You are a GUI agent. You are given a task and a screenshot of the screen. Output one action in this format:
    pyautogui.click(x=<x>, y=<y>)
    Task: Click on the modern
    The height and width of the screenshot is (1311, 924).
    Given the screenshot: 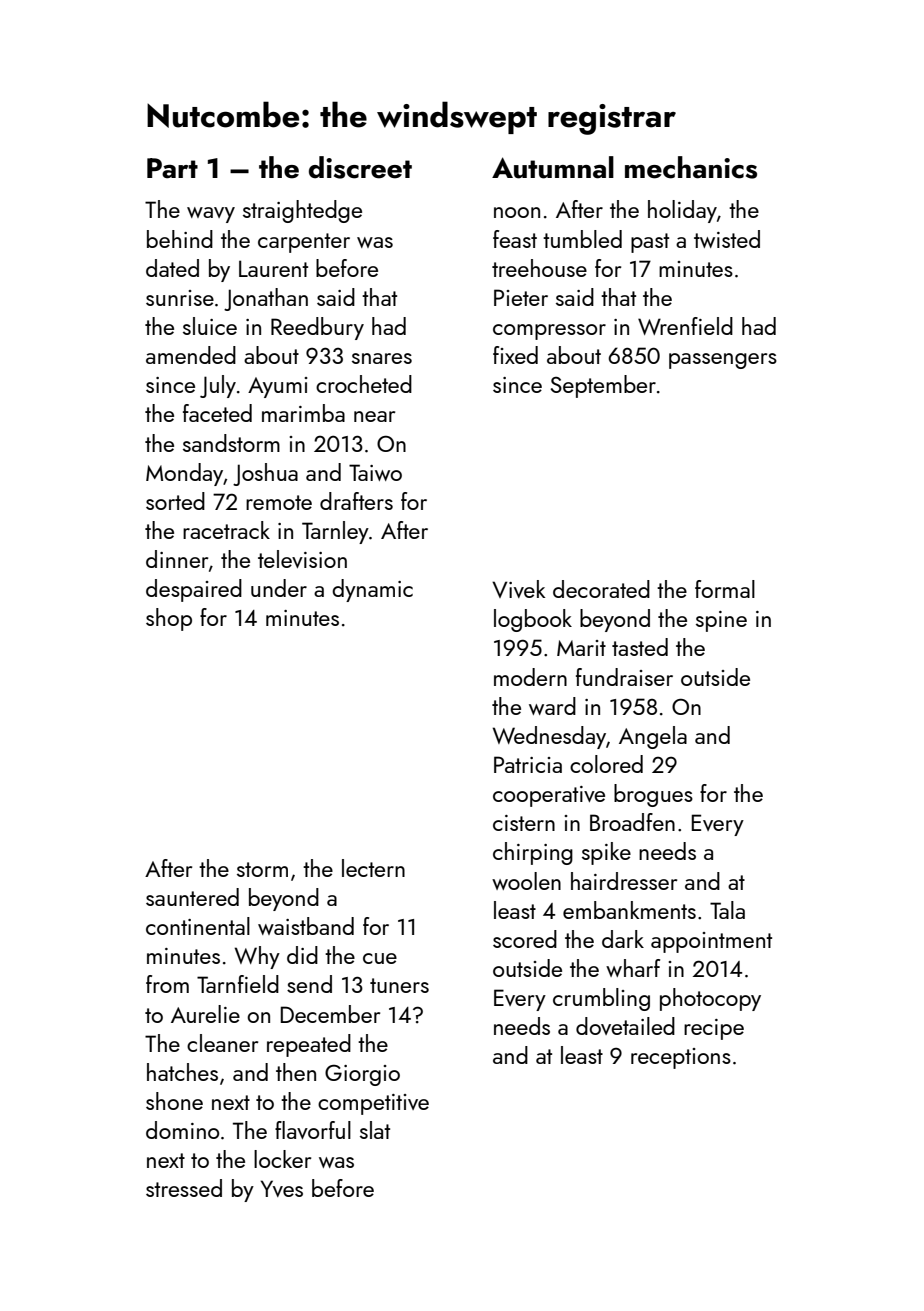 What is the action you would take?
    pyautogui.click(x=530, y=677)
